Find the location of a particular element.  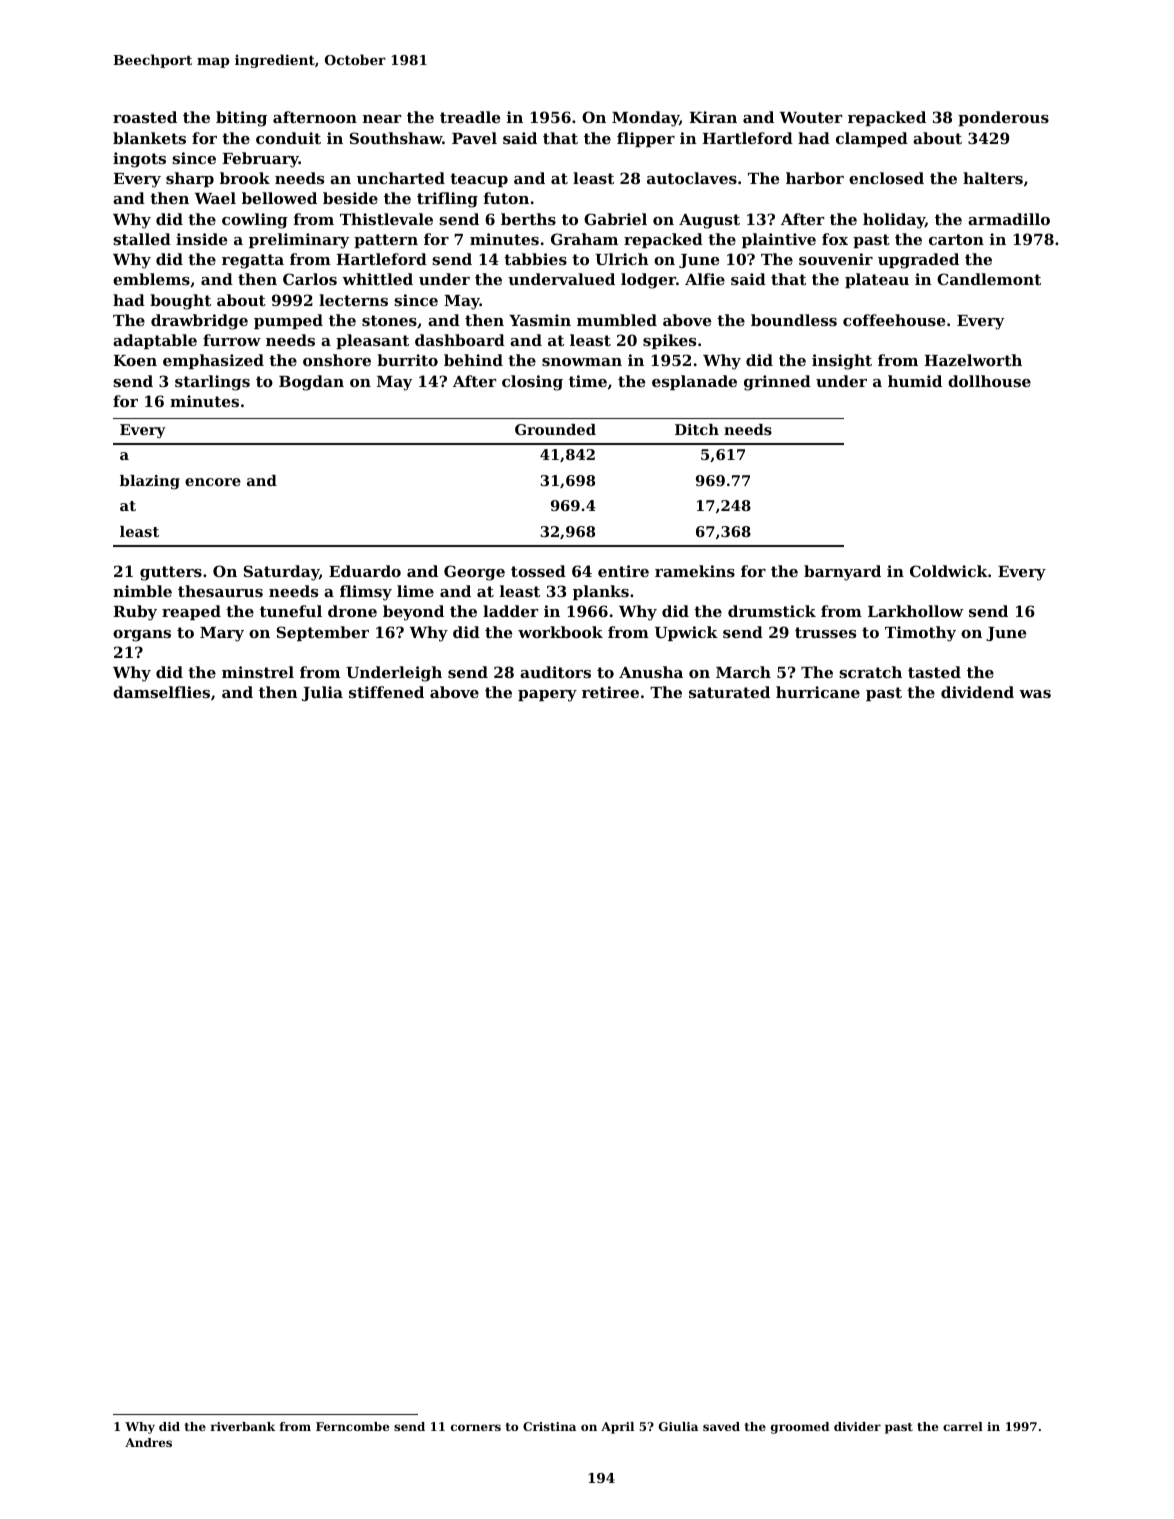

Ferncombe is located at coordinates (352, 1426).
